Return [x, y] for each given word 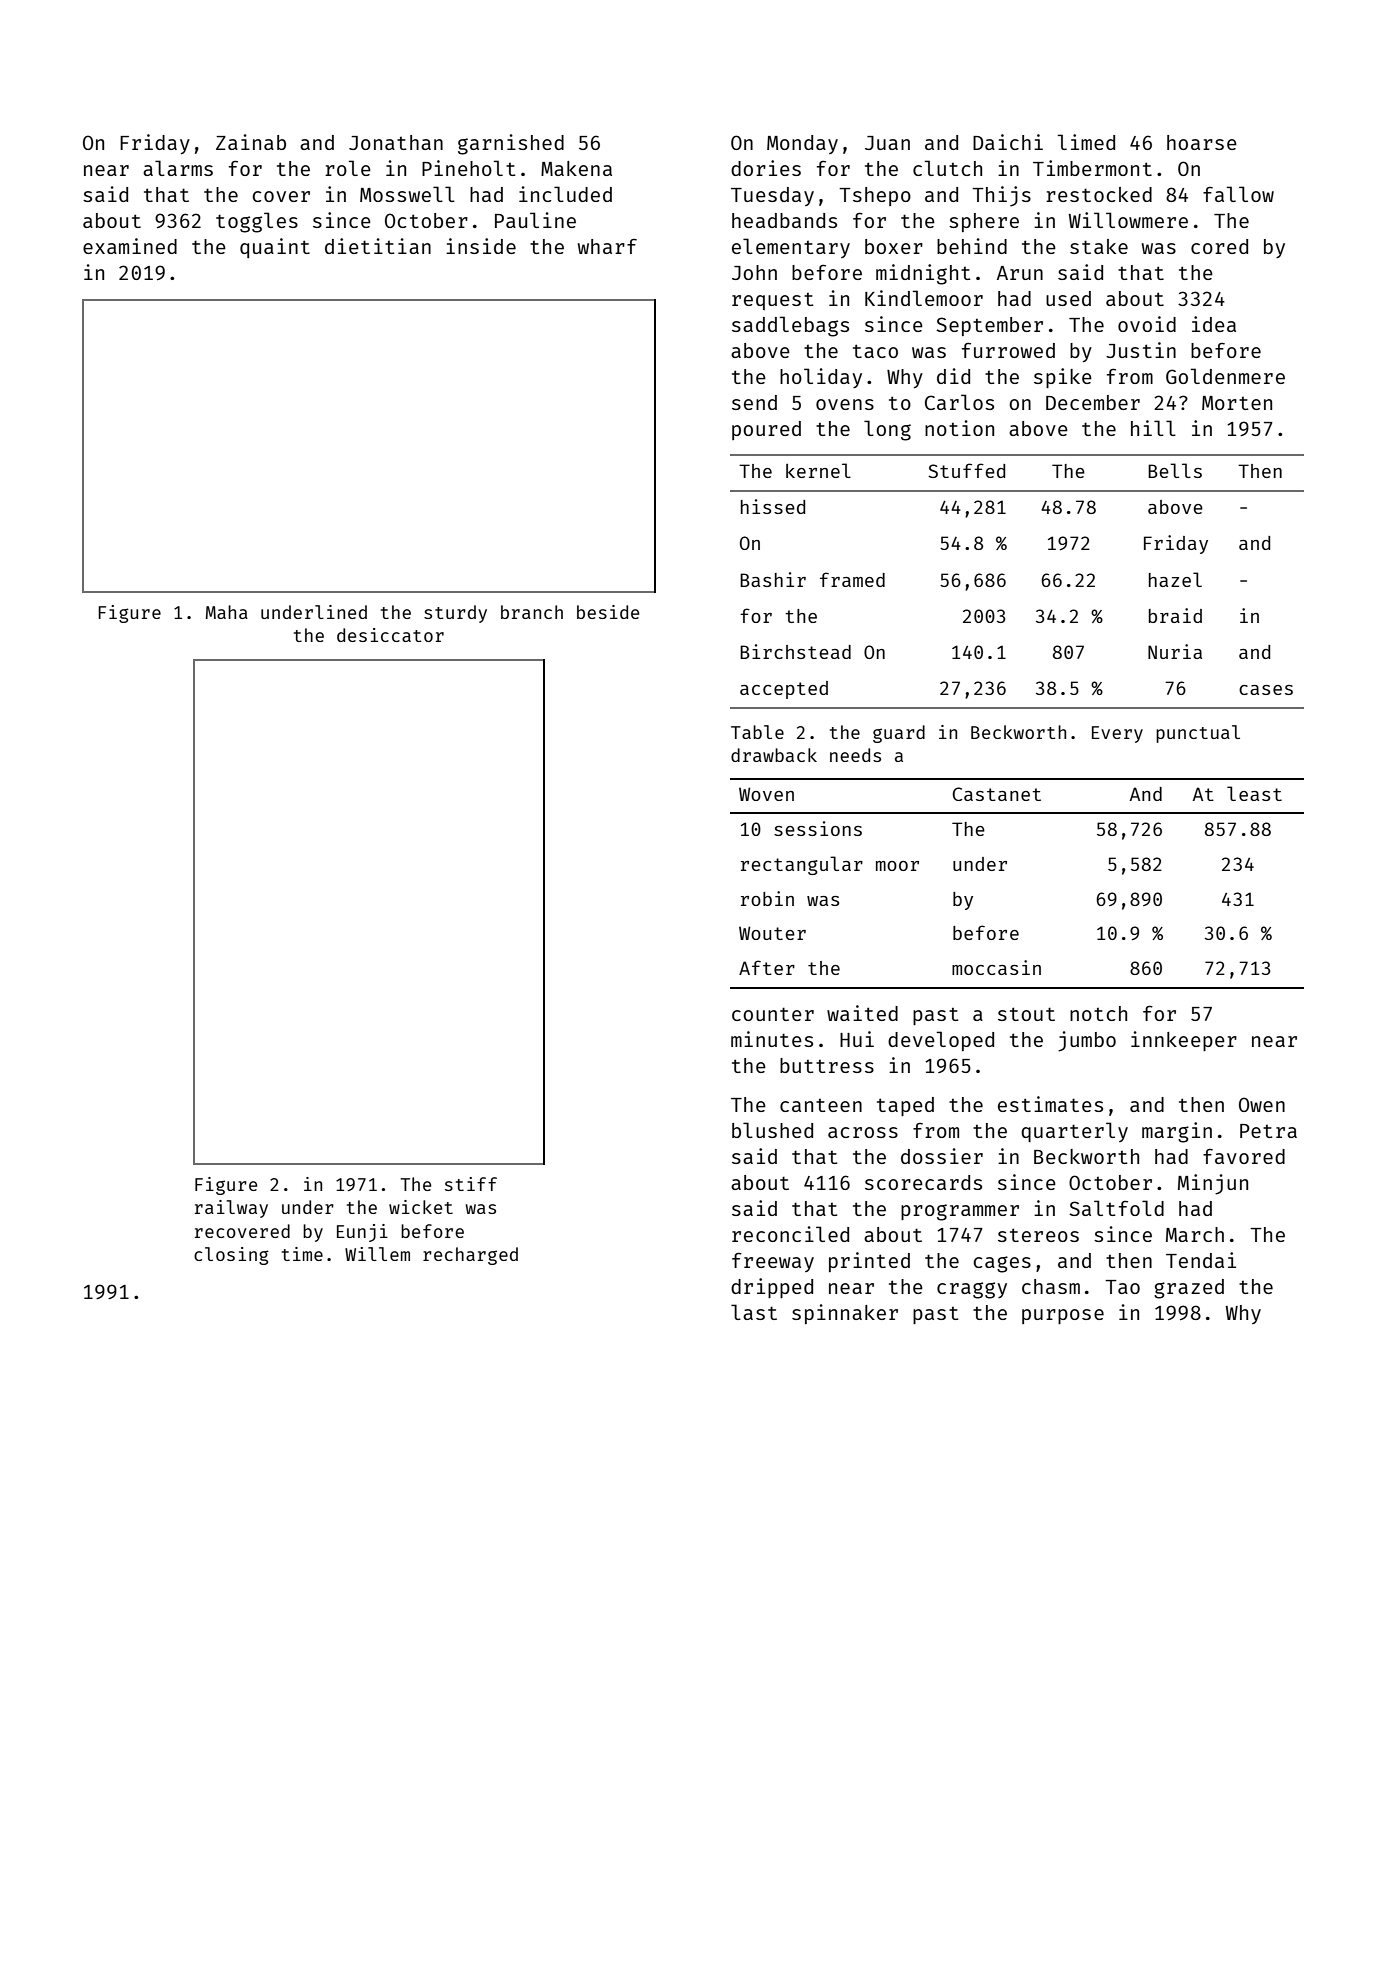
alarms [178, 168]
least [1254, 793]
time [302, 1254]
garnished [511, 144]
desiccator [390, 635]
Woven [766, 794]
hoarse [1202, 142]
